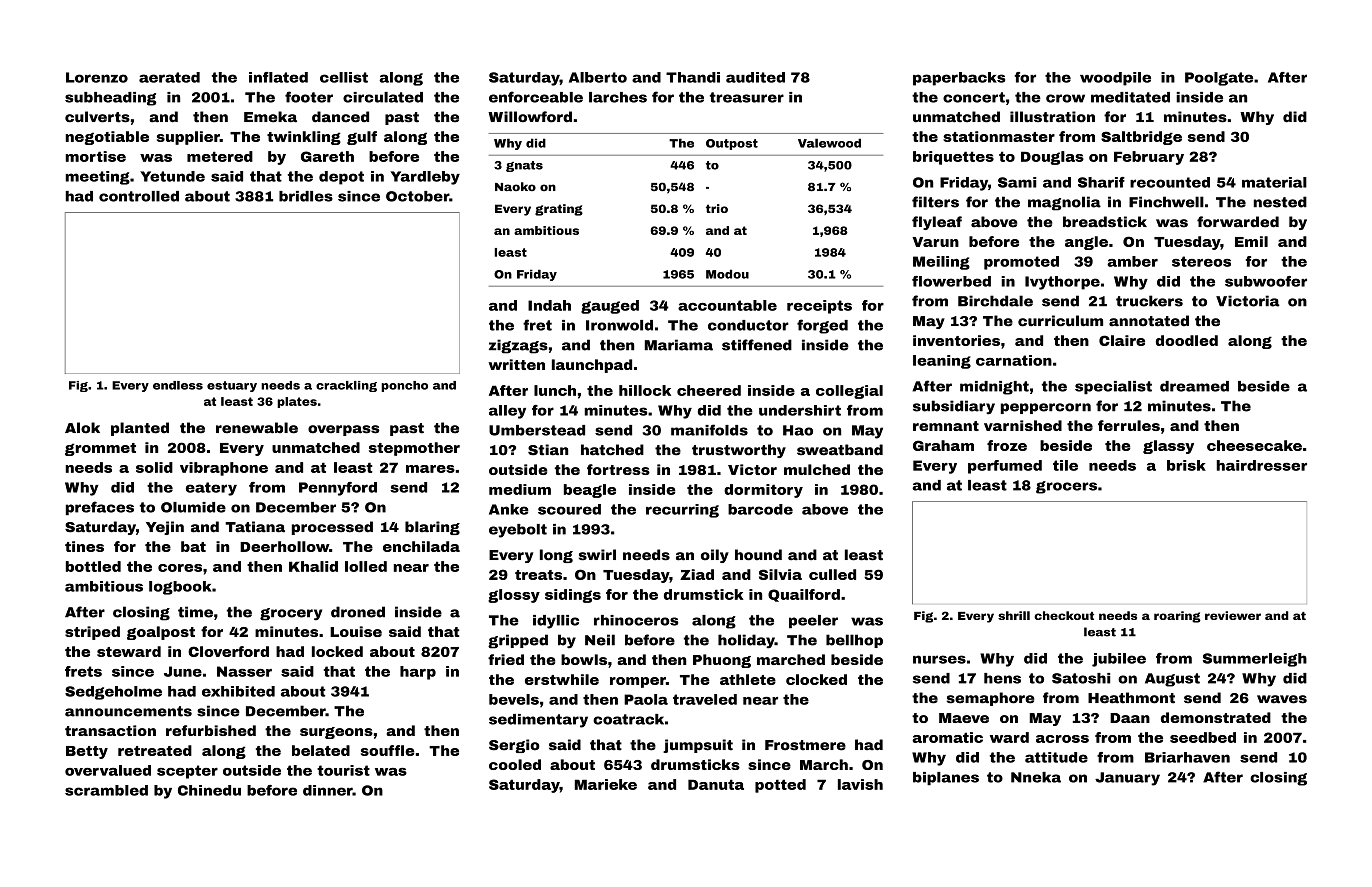 Image resolution: width=1372 pixels, height=887 pixels. Describe the element at coordinates (538, 721) in the page. I see `sedimentary` at that location.
